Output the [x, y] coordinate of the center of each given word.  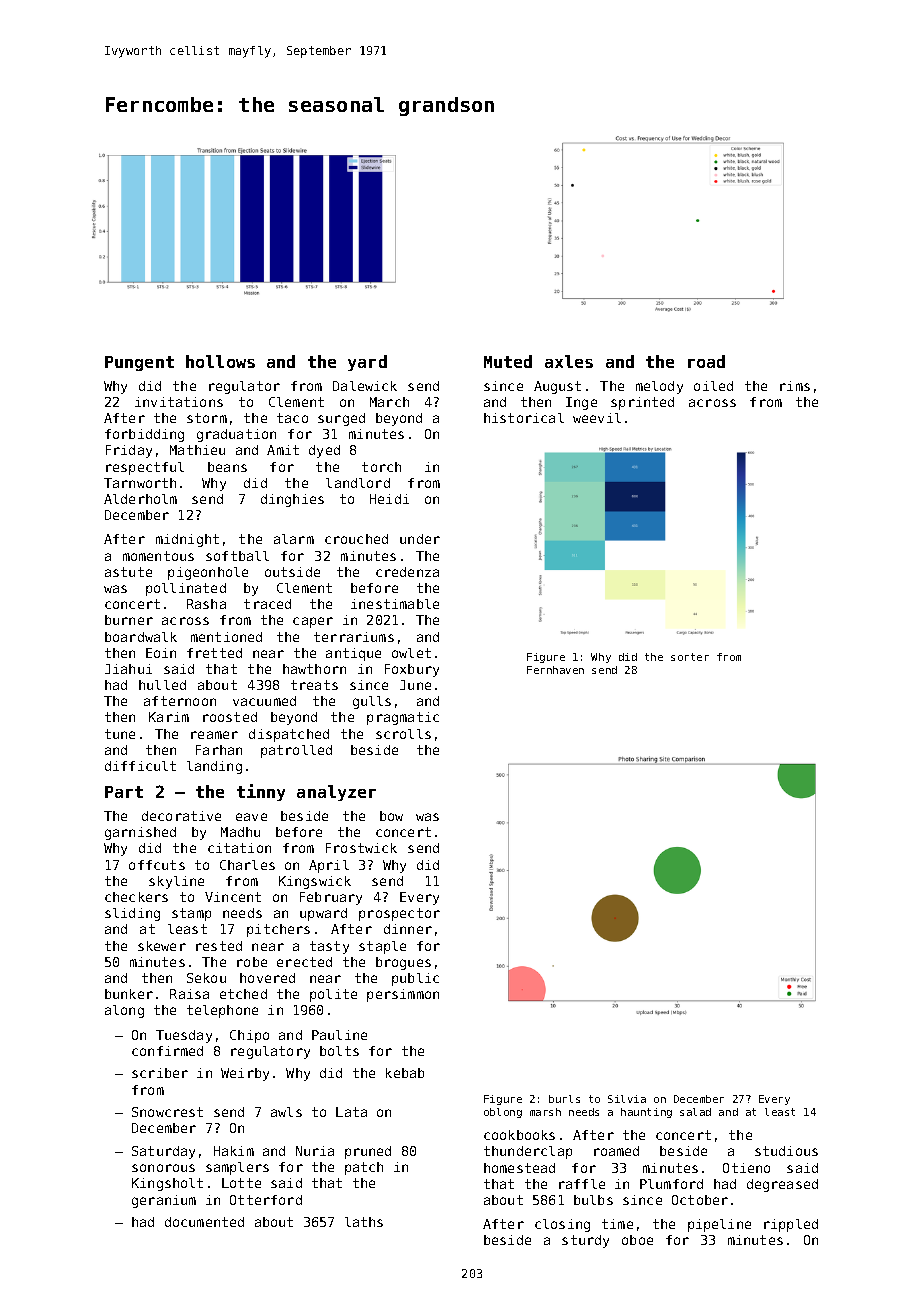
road [706, 361]
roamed [616, 1151]
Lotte [241, 1183]
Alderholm [140, 499]
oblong [503, 1113]
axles [569, 361]
